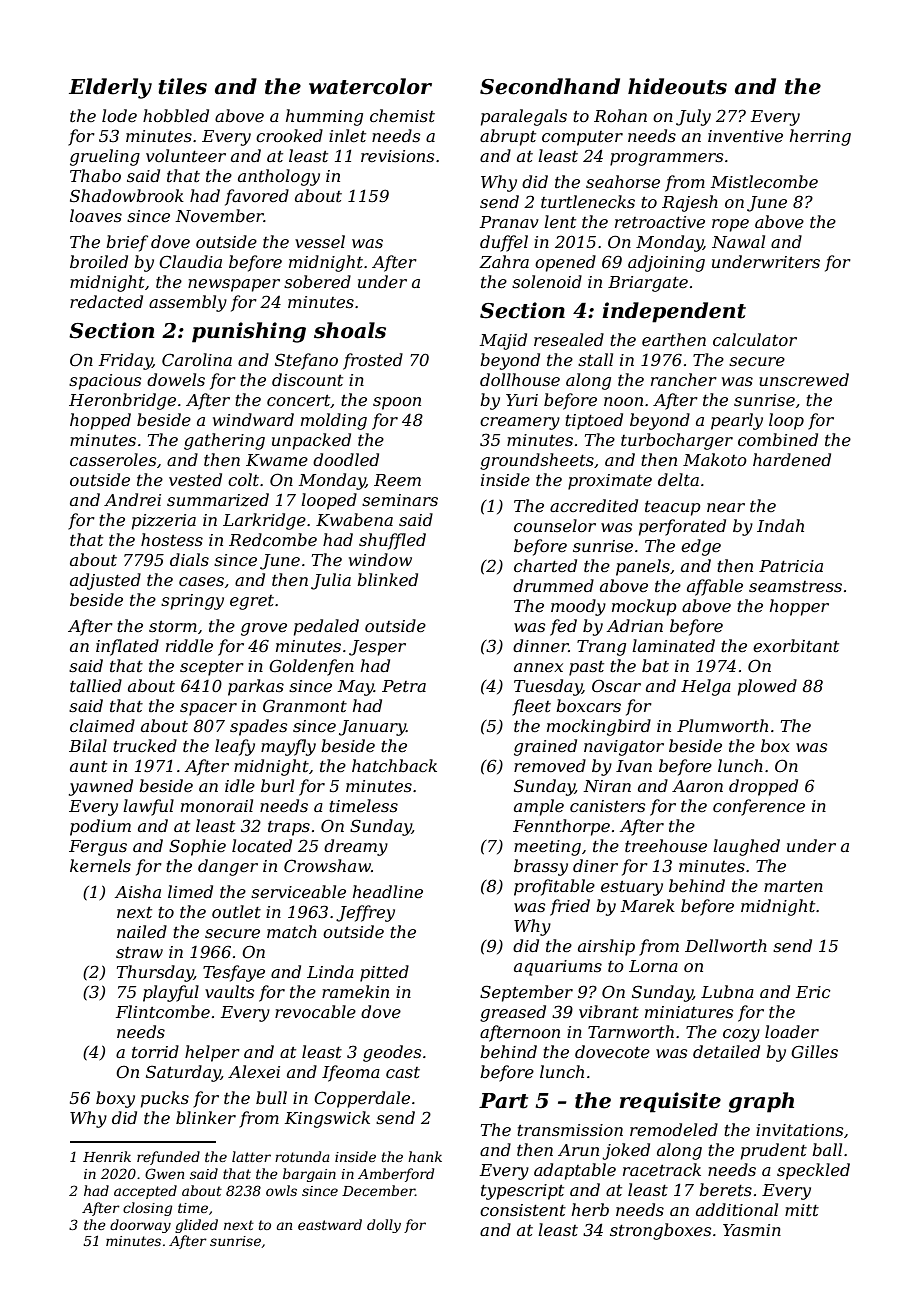  I want to click on greased, so click(513, 1013).
